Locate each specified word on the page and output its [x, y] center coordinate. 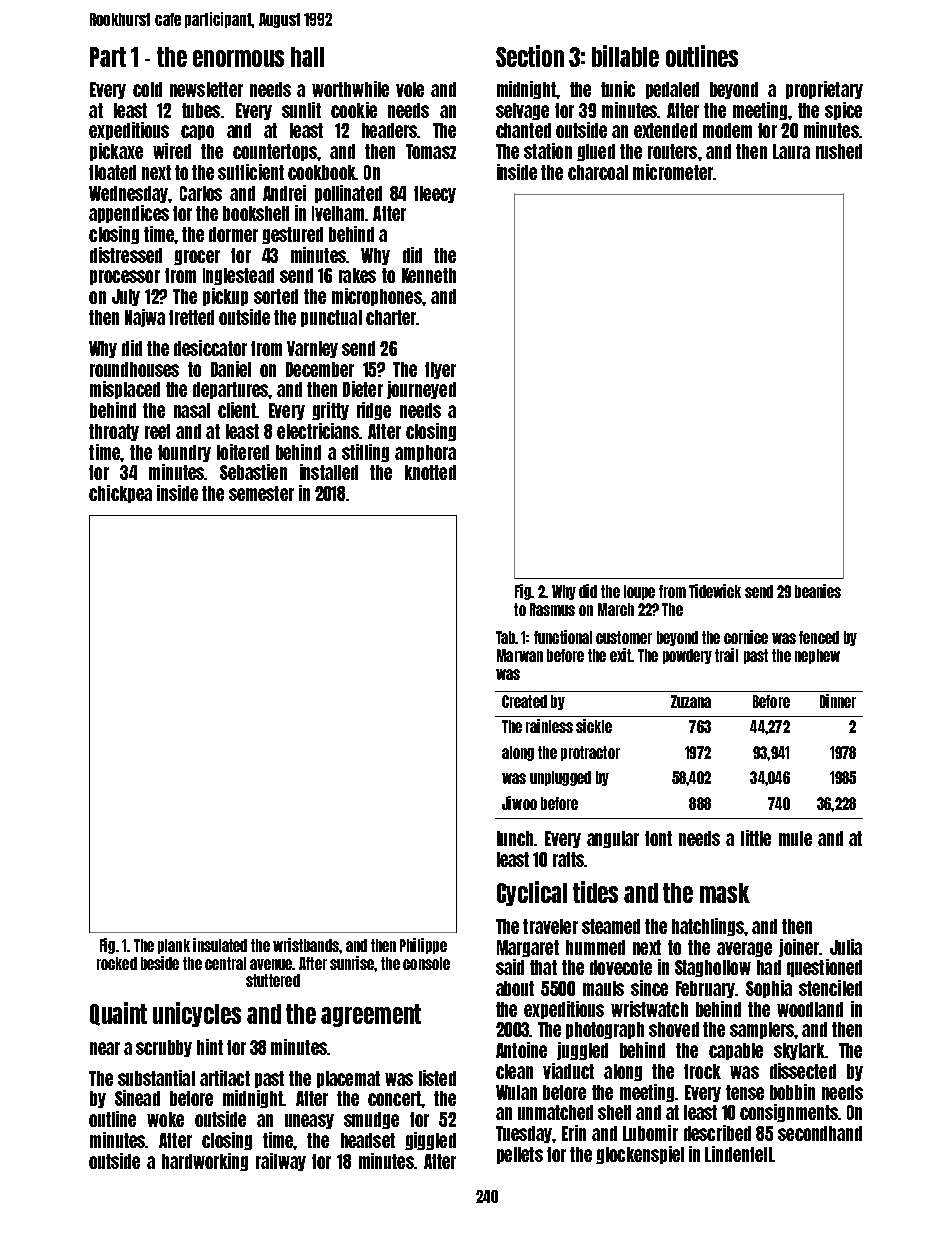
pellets [520, 1155]
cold [147, 89]
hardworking [205, 1162]
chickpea [120, 494]
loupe [639, 592]
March [616, 609]
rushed [839, 151]
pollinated [348, 194]
